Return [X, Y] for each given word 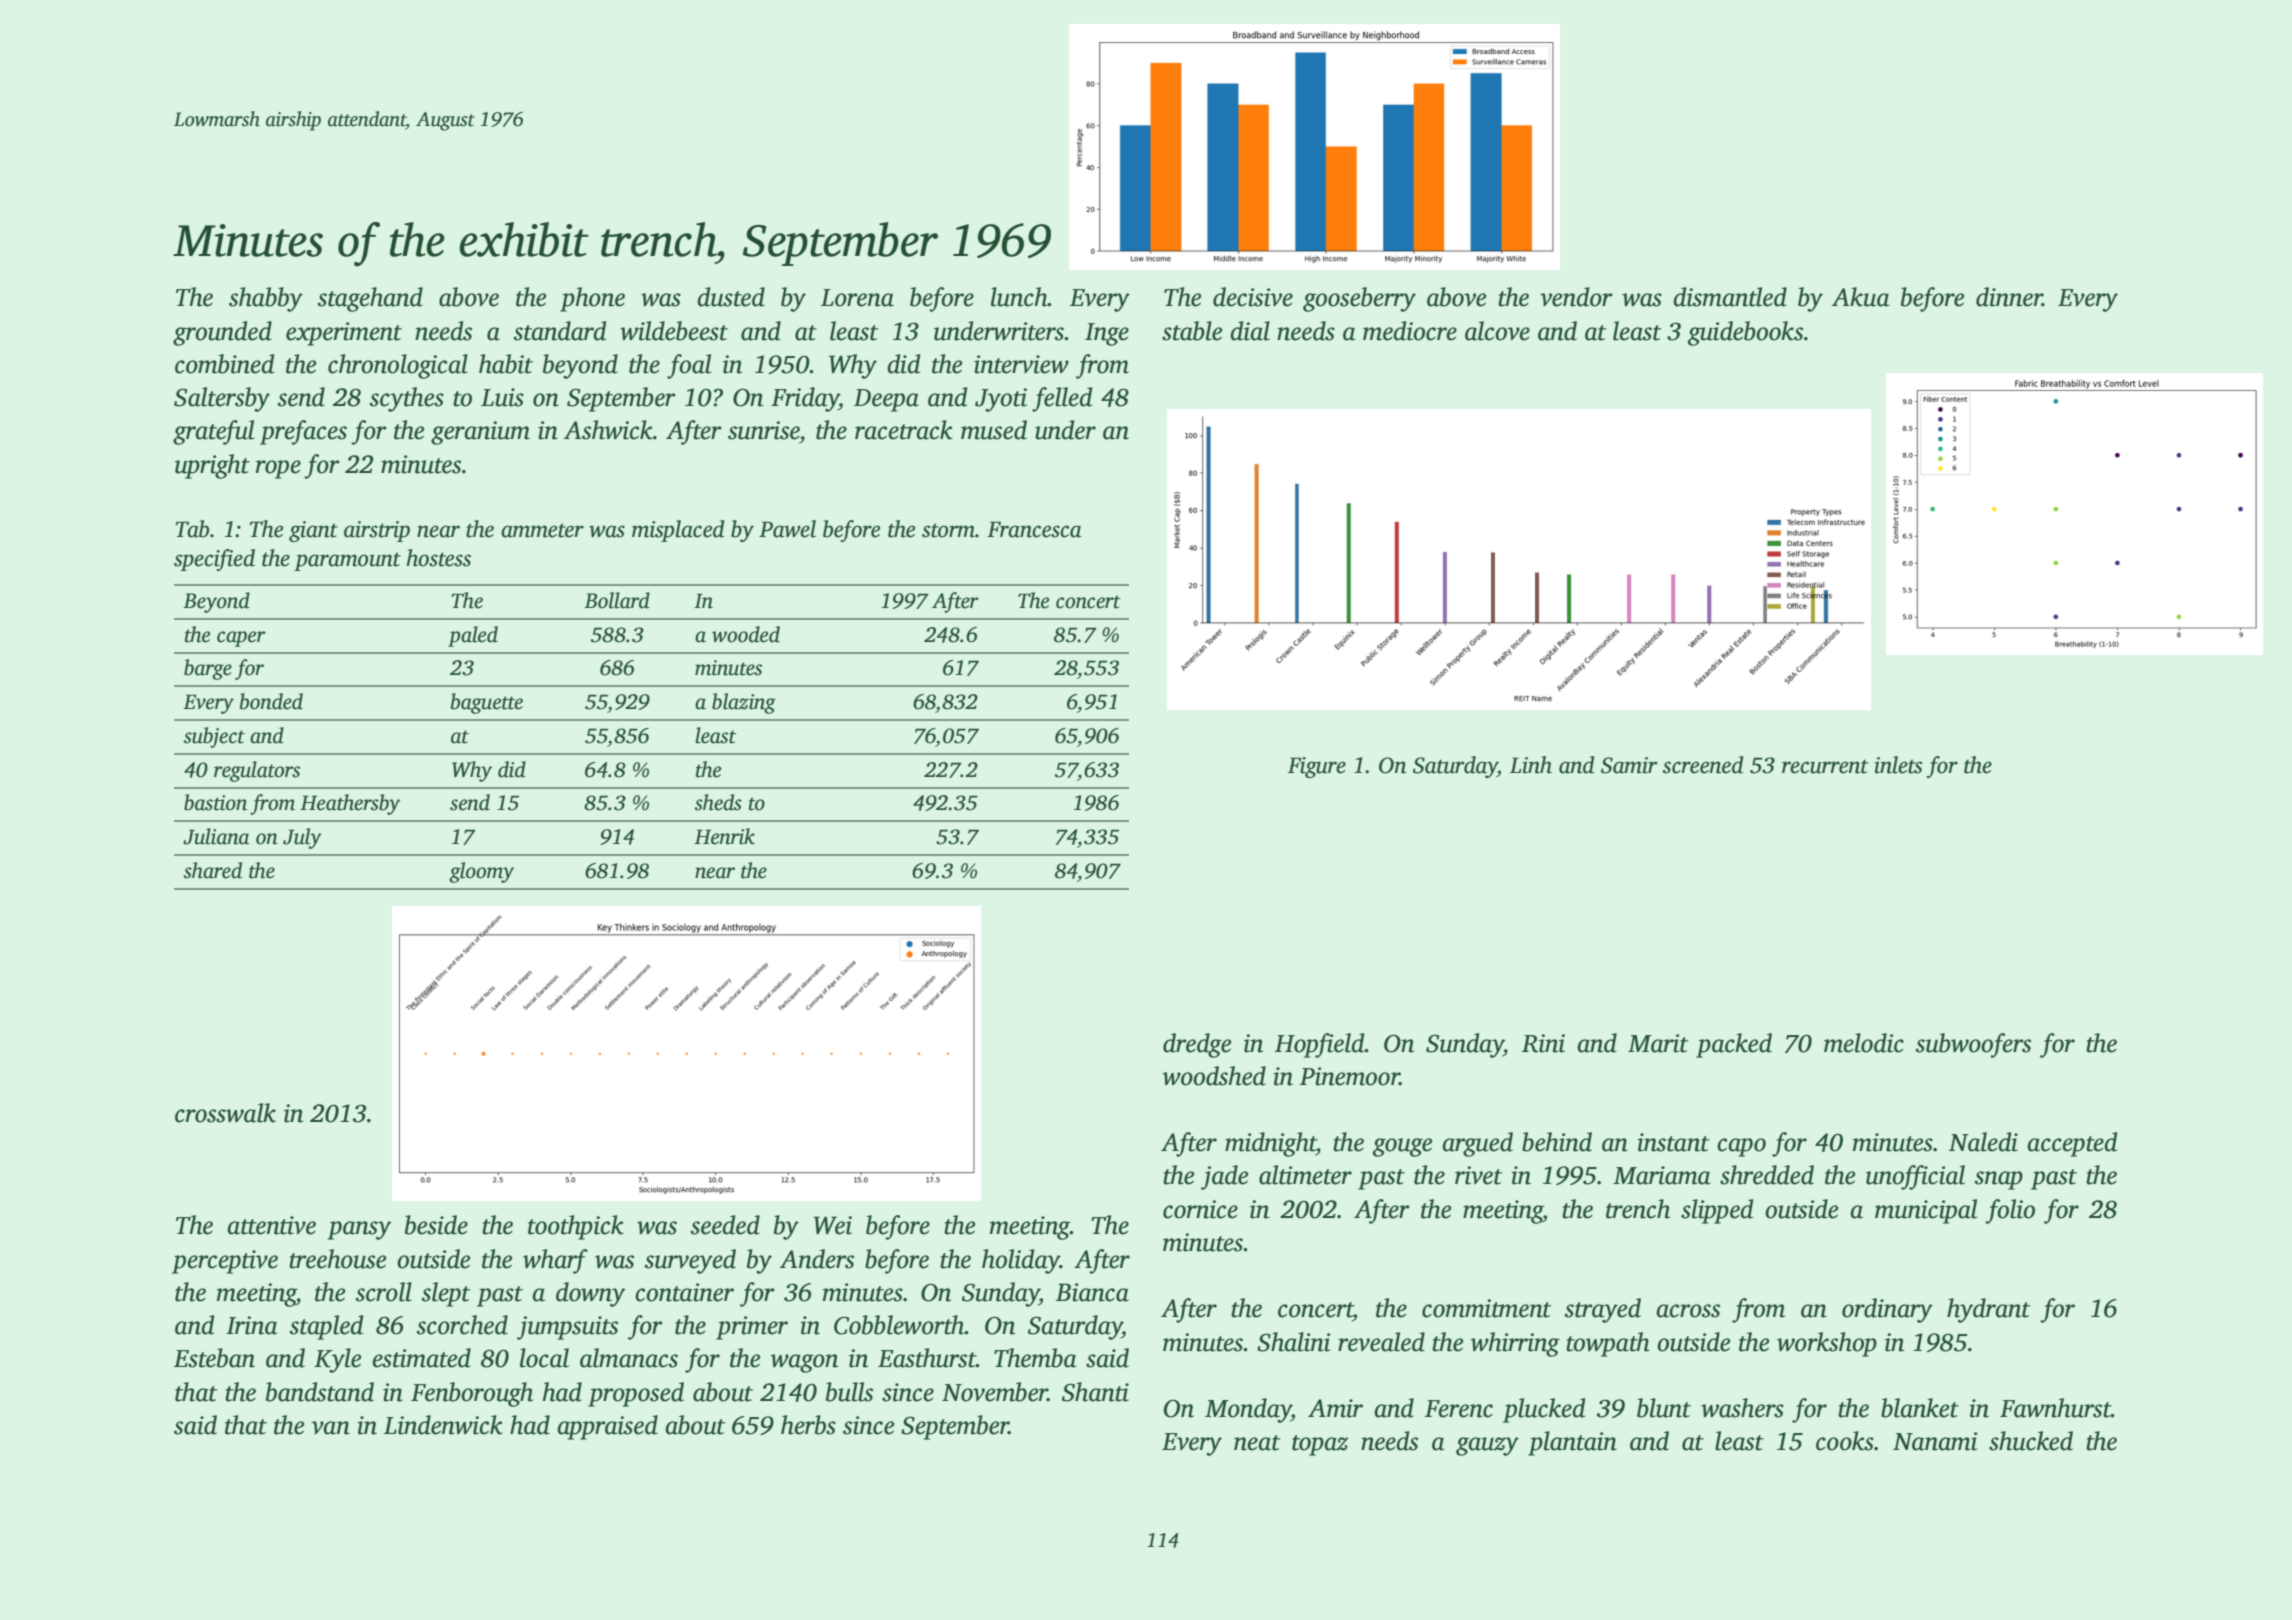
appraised [607, 1427]
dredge [1197, 1045]
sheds [718, 802]
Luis [502, 397]
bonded [271, 701]
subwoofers [1973, 1045]
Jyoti [1001, 400]
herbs [808, 1425]
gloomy [481, 872]
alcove [1497, 331]
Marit [1658, 1043]
